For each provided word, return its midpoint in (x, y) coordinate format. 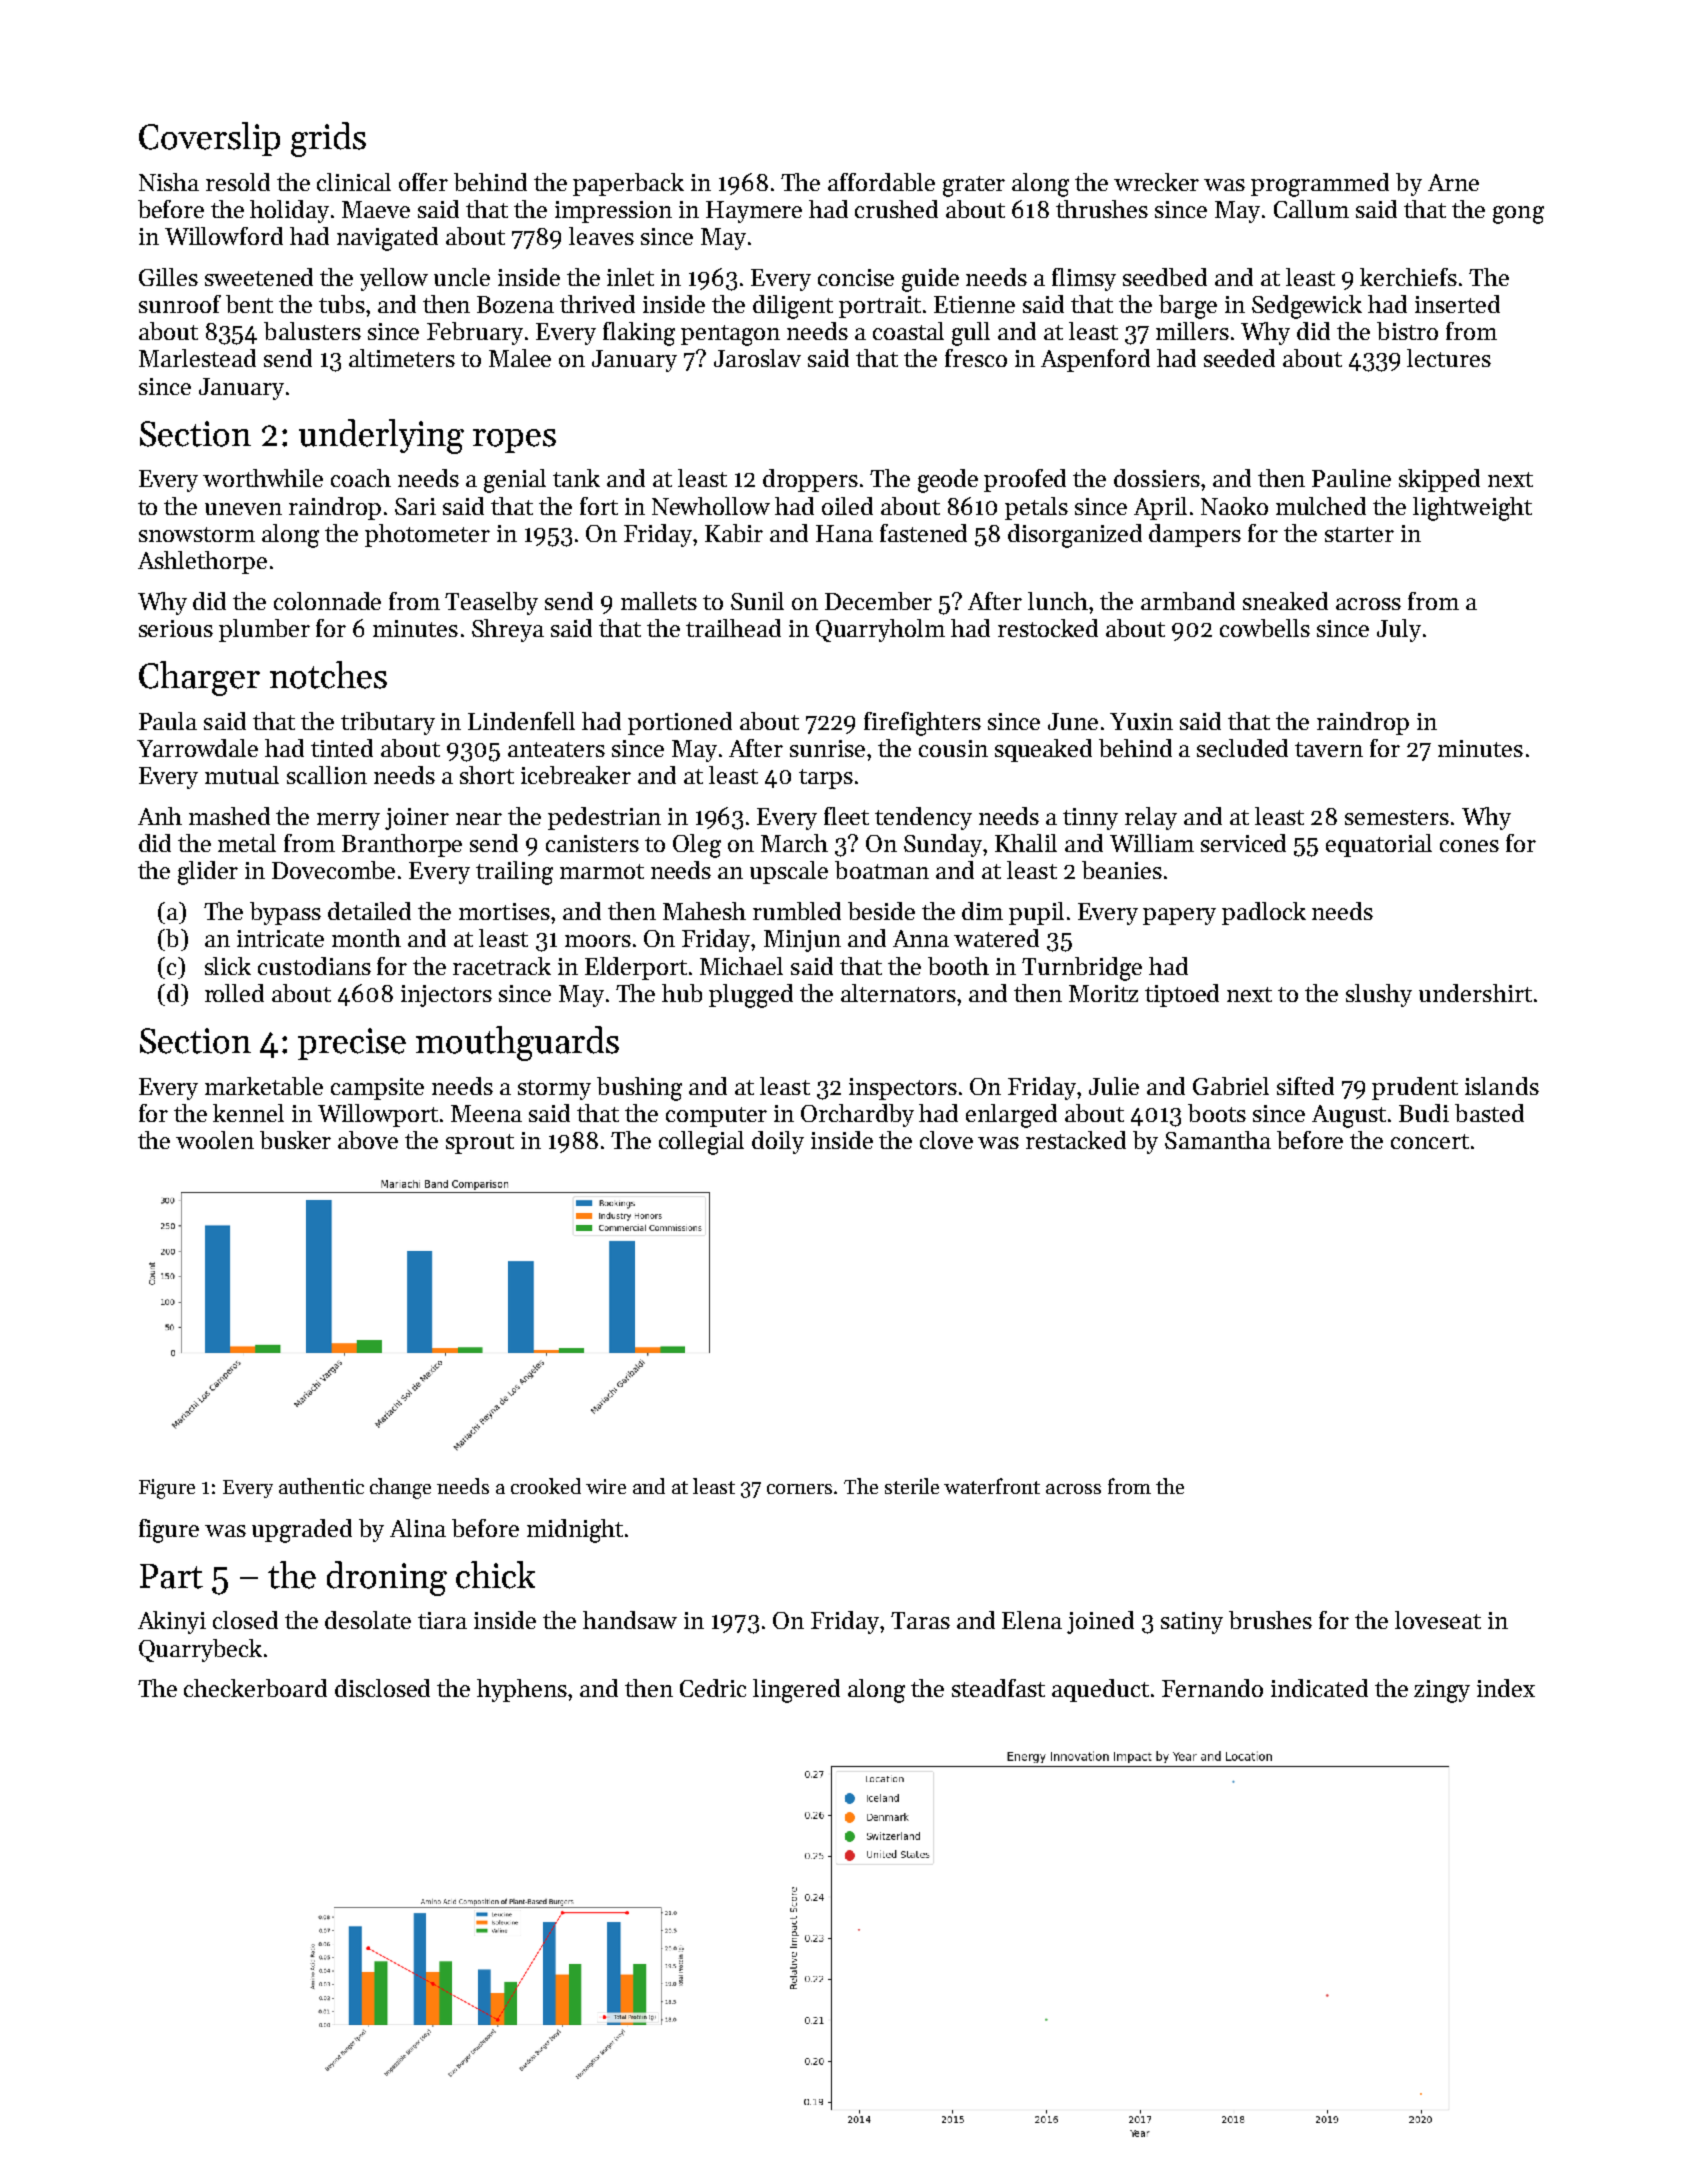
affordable (881, 182)
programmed (1320, 185)
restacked (1076, 1140)
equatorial (1379, 845)
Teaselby (491, 603)
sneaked (1285, 601)
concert (1430, 1141)
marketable (264, 1086)
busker (295, 1140)
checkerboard (255, 1688)
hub (682, 993)
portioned (680, 723)
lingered (796, 1691)
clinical (354, 182)
